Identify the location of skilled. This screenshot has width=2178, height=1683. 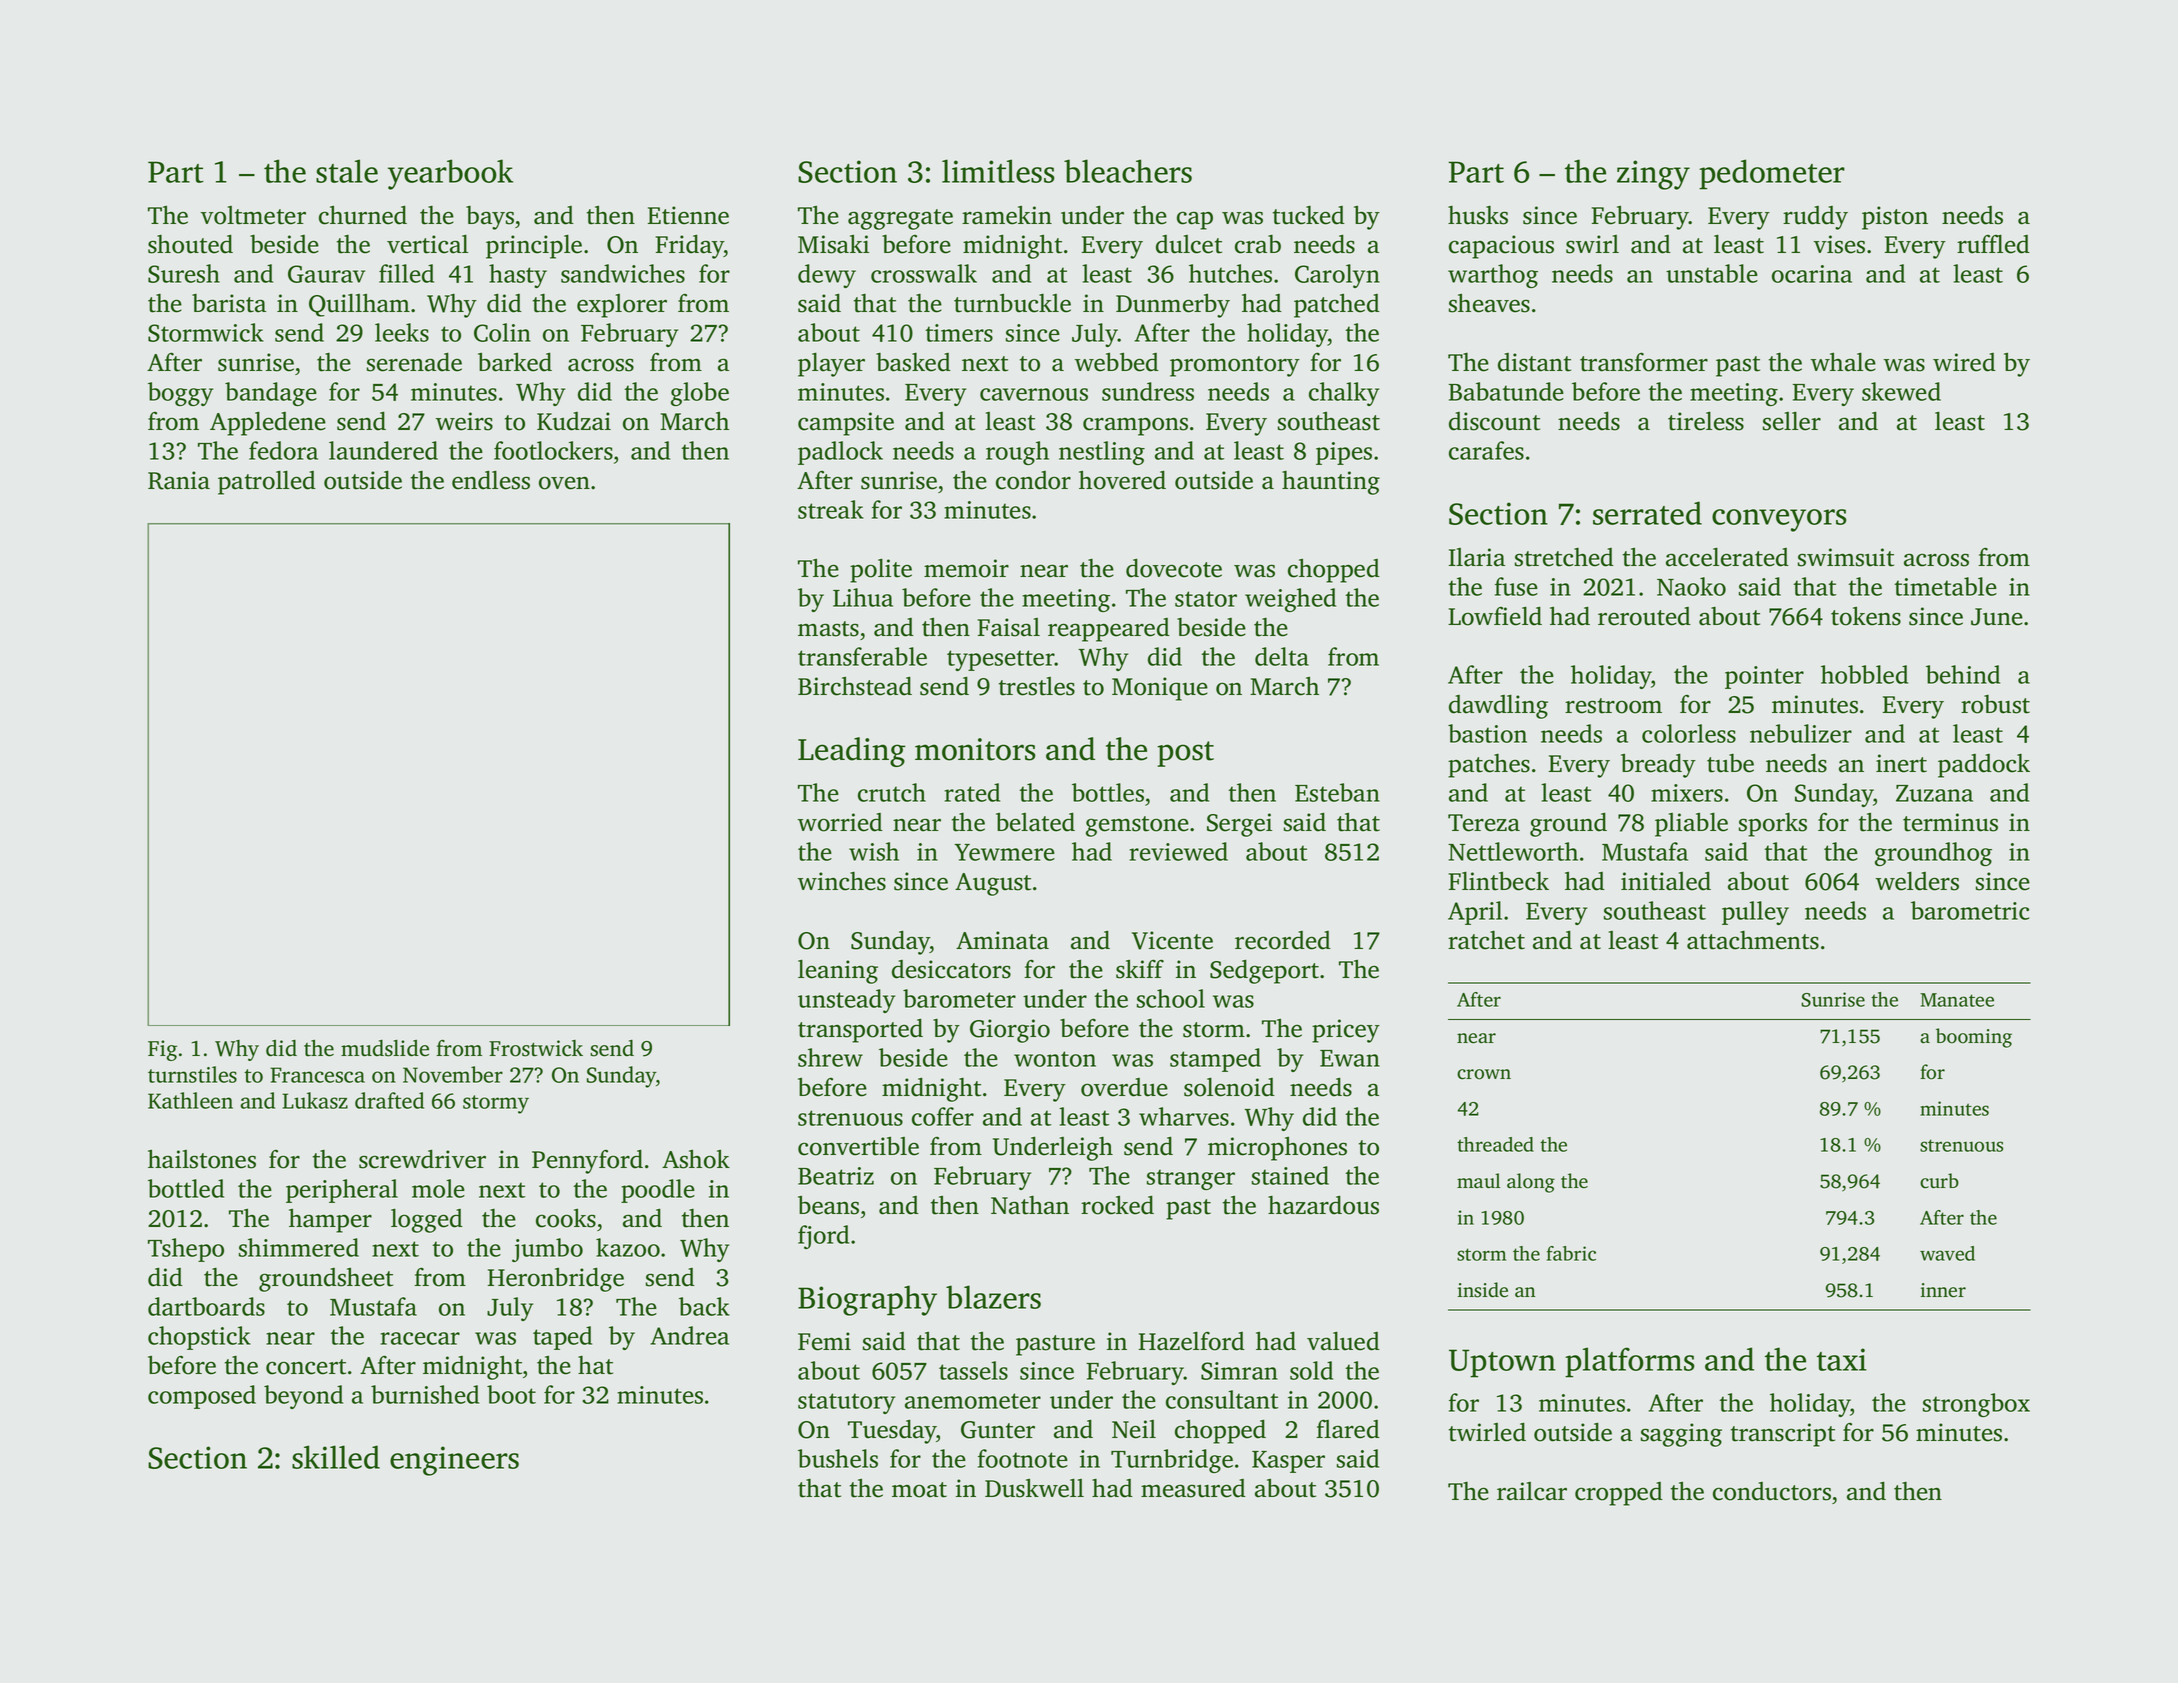
(336, 1457).
